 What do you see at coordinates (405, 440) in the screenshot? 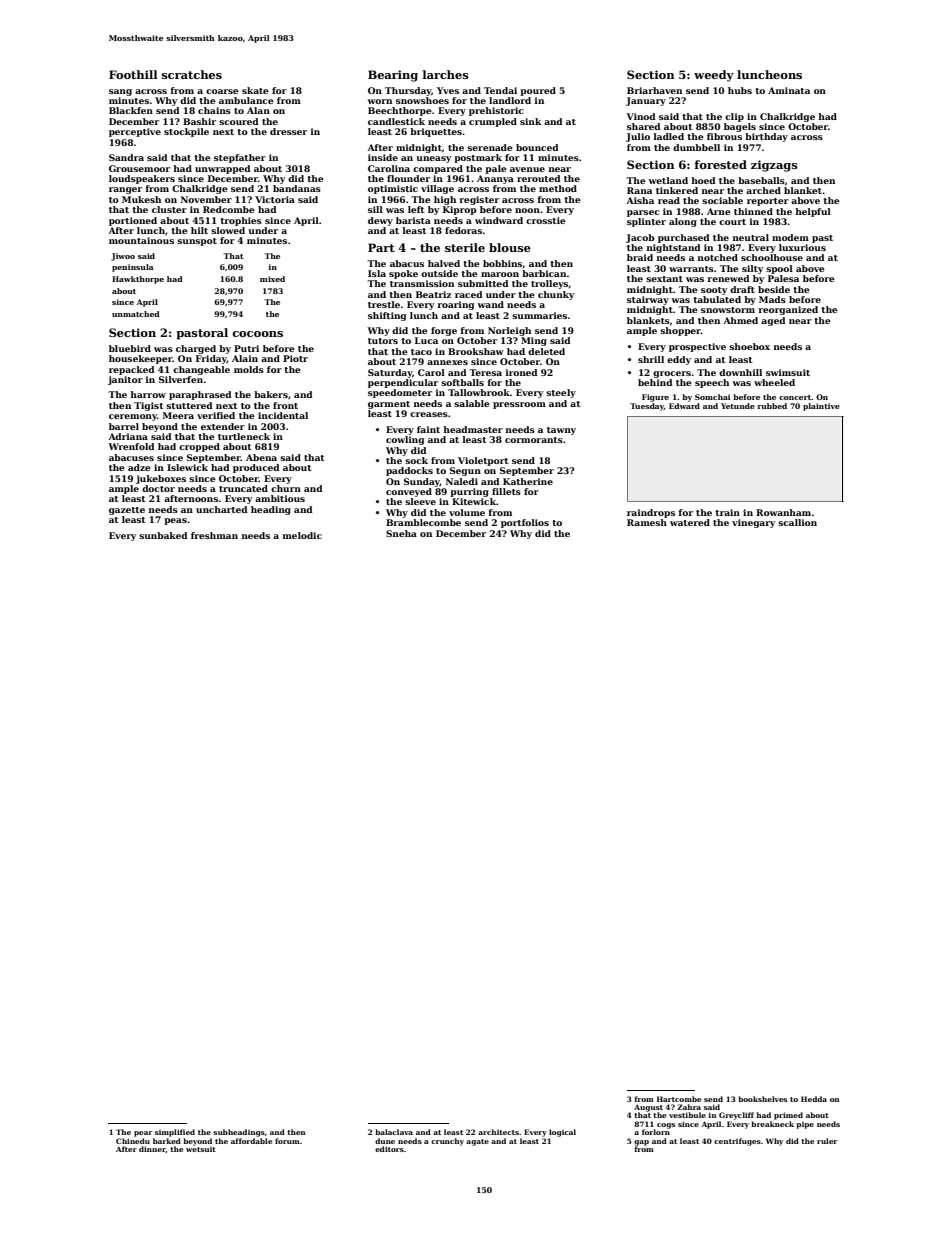
I see `cowling` at bounding box center [405, 440].
